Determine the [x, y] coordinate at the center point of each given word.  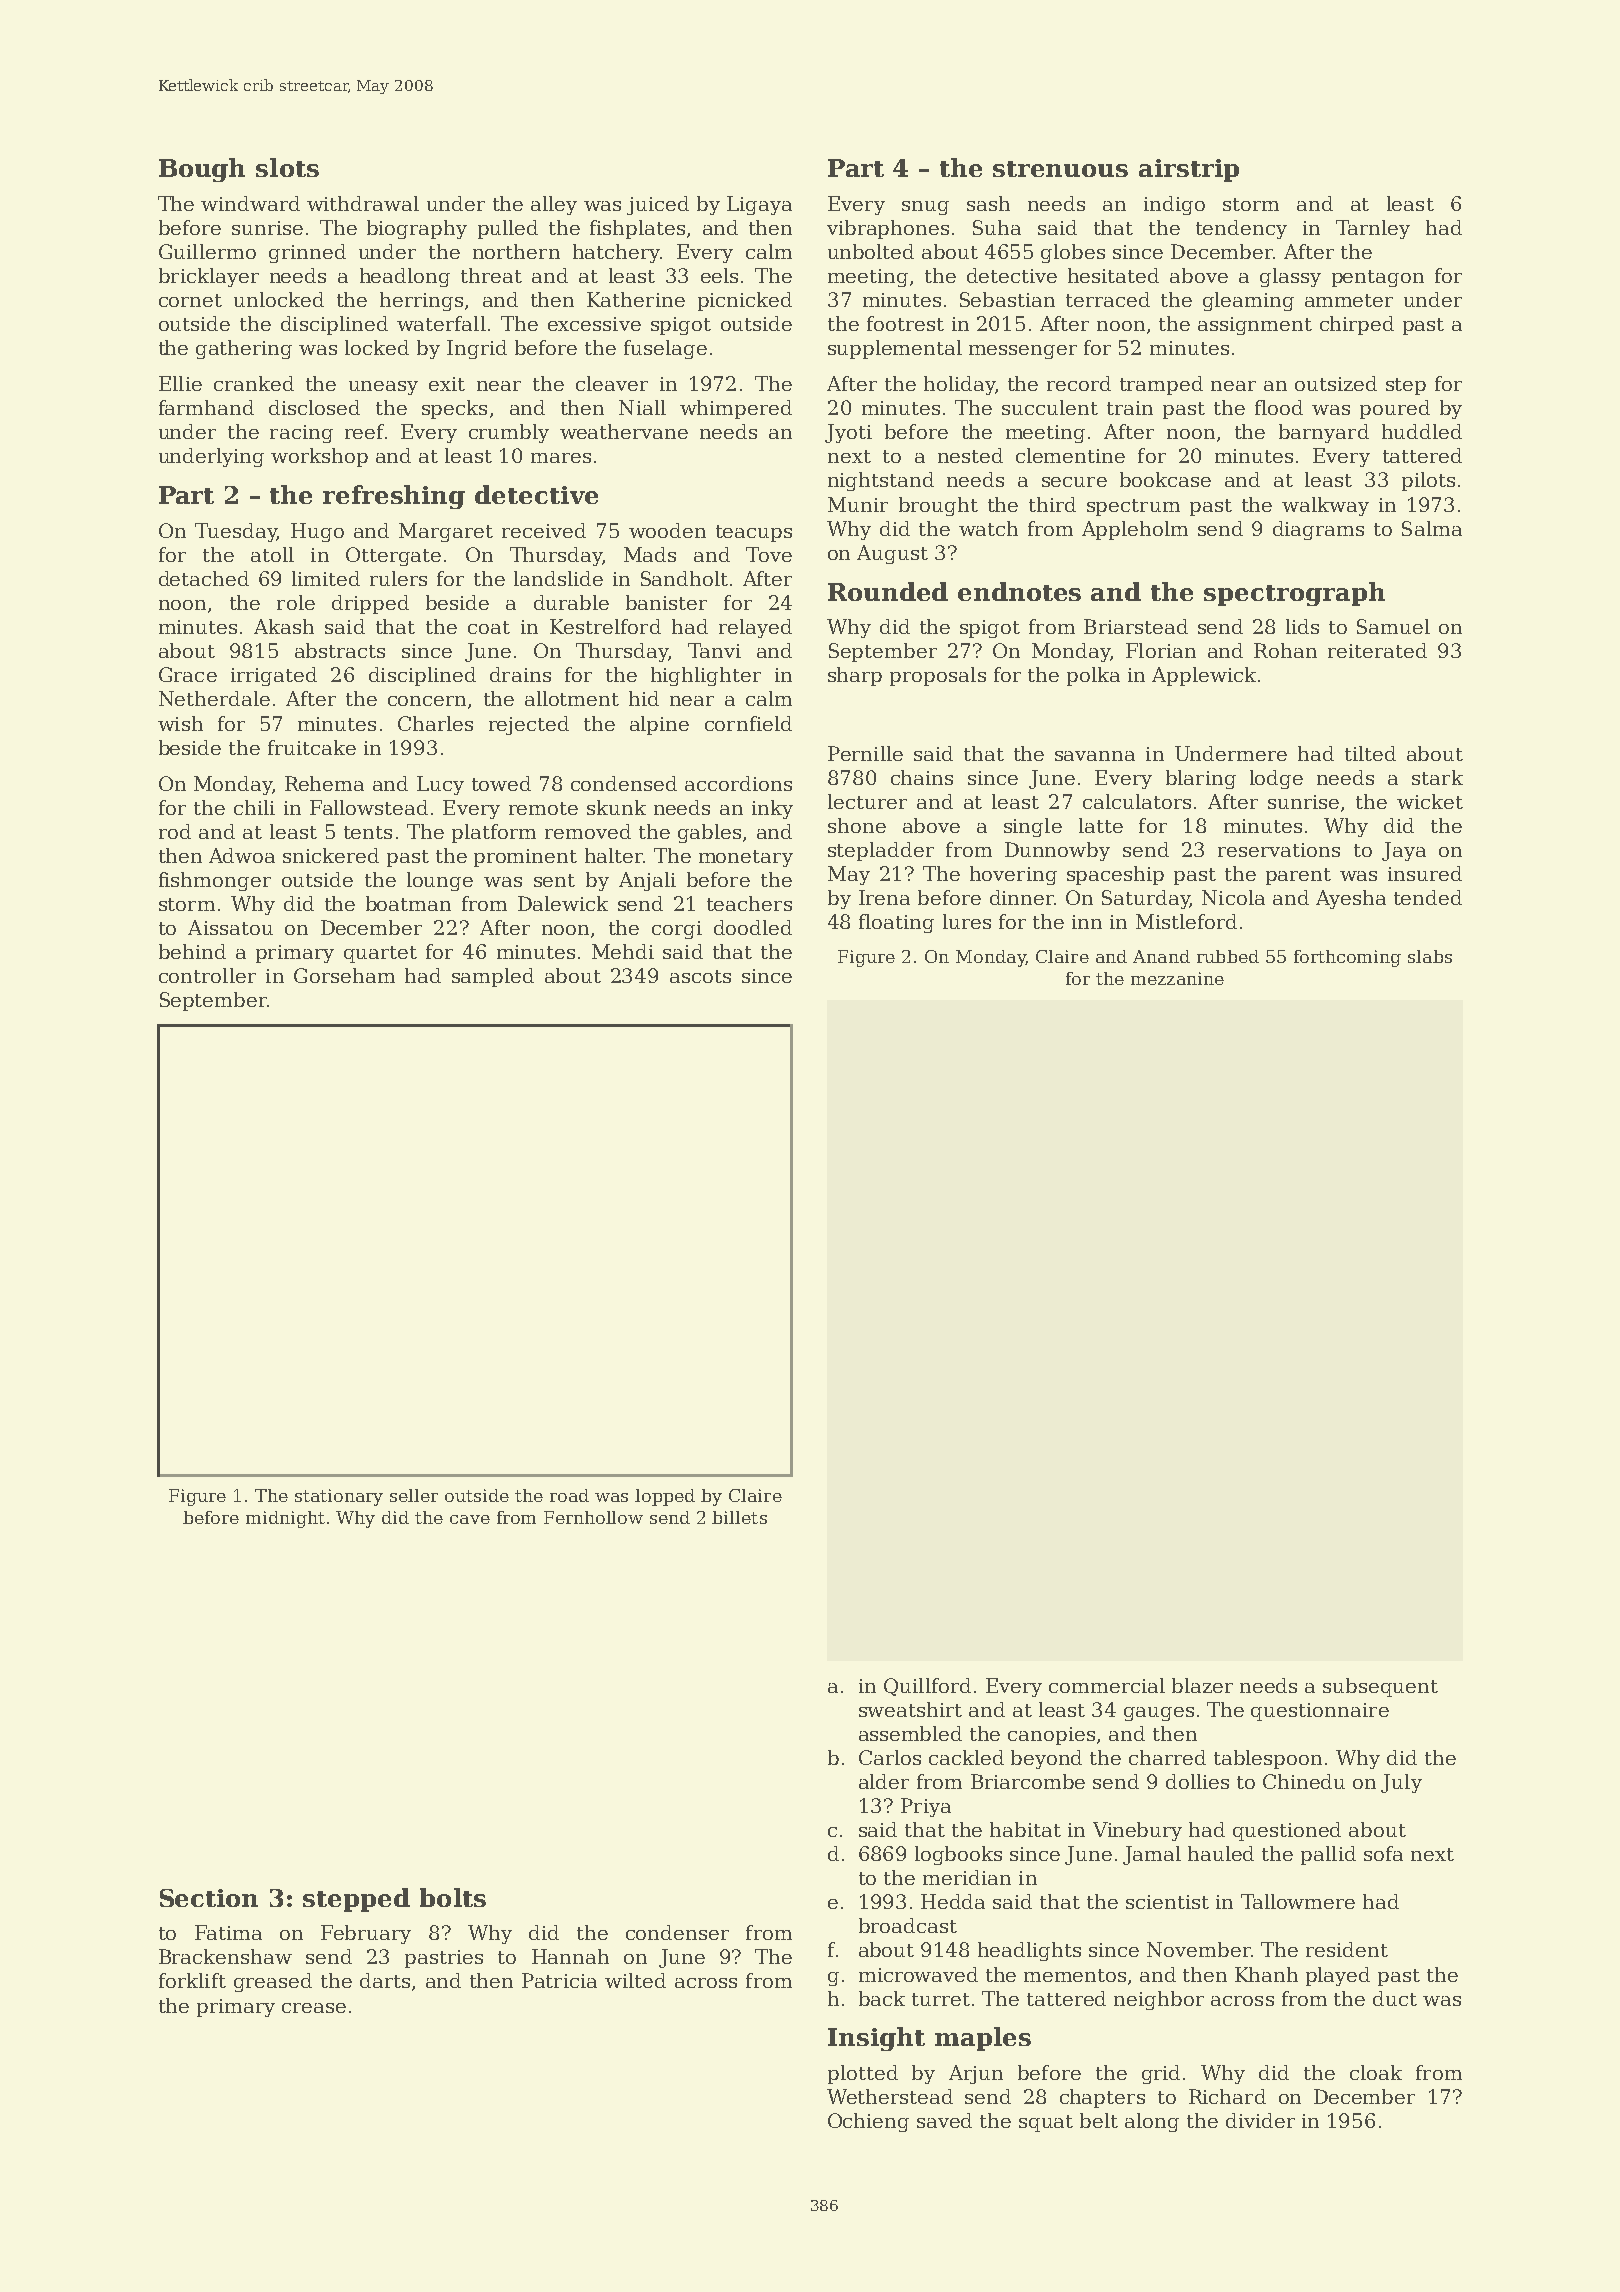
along [1152, 2122]
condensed [624, 783]
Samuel [1393, 626]
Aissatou [230, 927]
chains [922, 777]
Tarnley [1373, 229]
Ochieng [868, 2122]
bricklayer [209, 277]
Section [209, 1898]
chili [254, 807]
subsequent [1380, 1687]
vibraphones [888, 229]
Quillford [927, 1687]
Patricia [559, 1980]
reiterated [1377, 650]
